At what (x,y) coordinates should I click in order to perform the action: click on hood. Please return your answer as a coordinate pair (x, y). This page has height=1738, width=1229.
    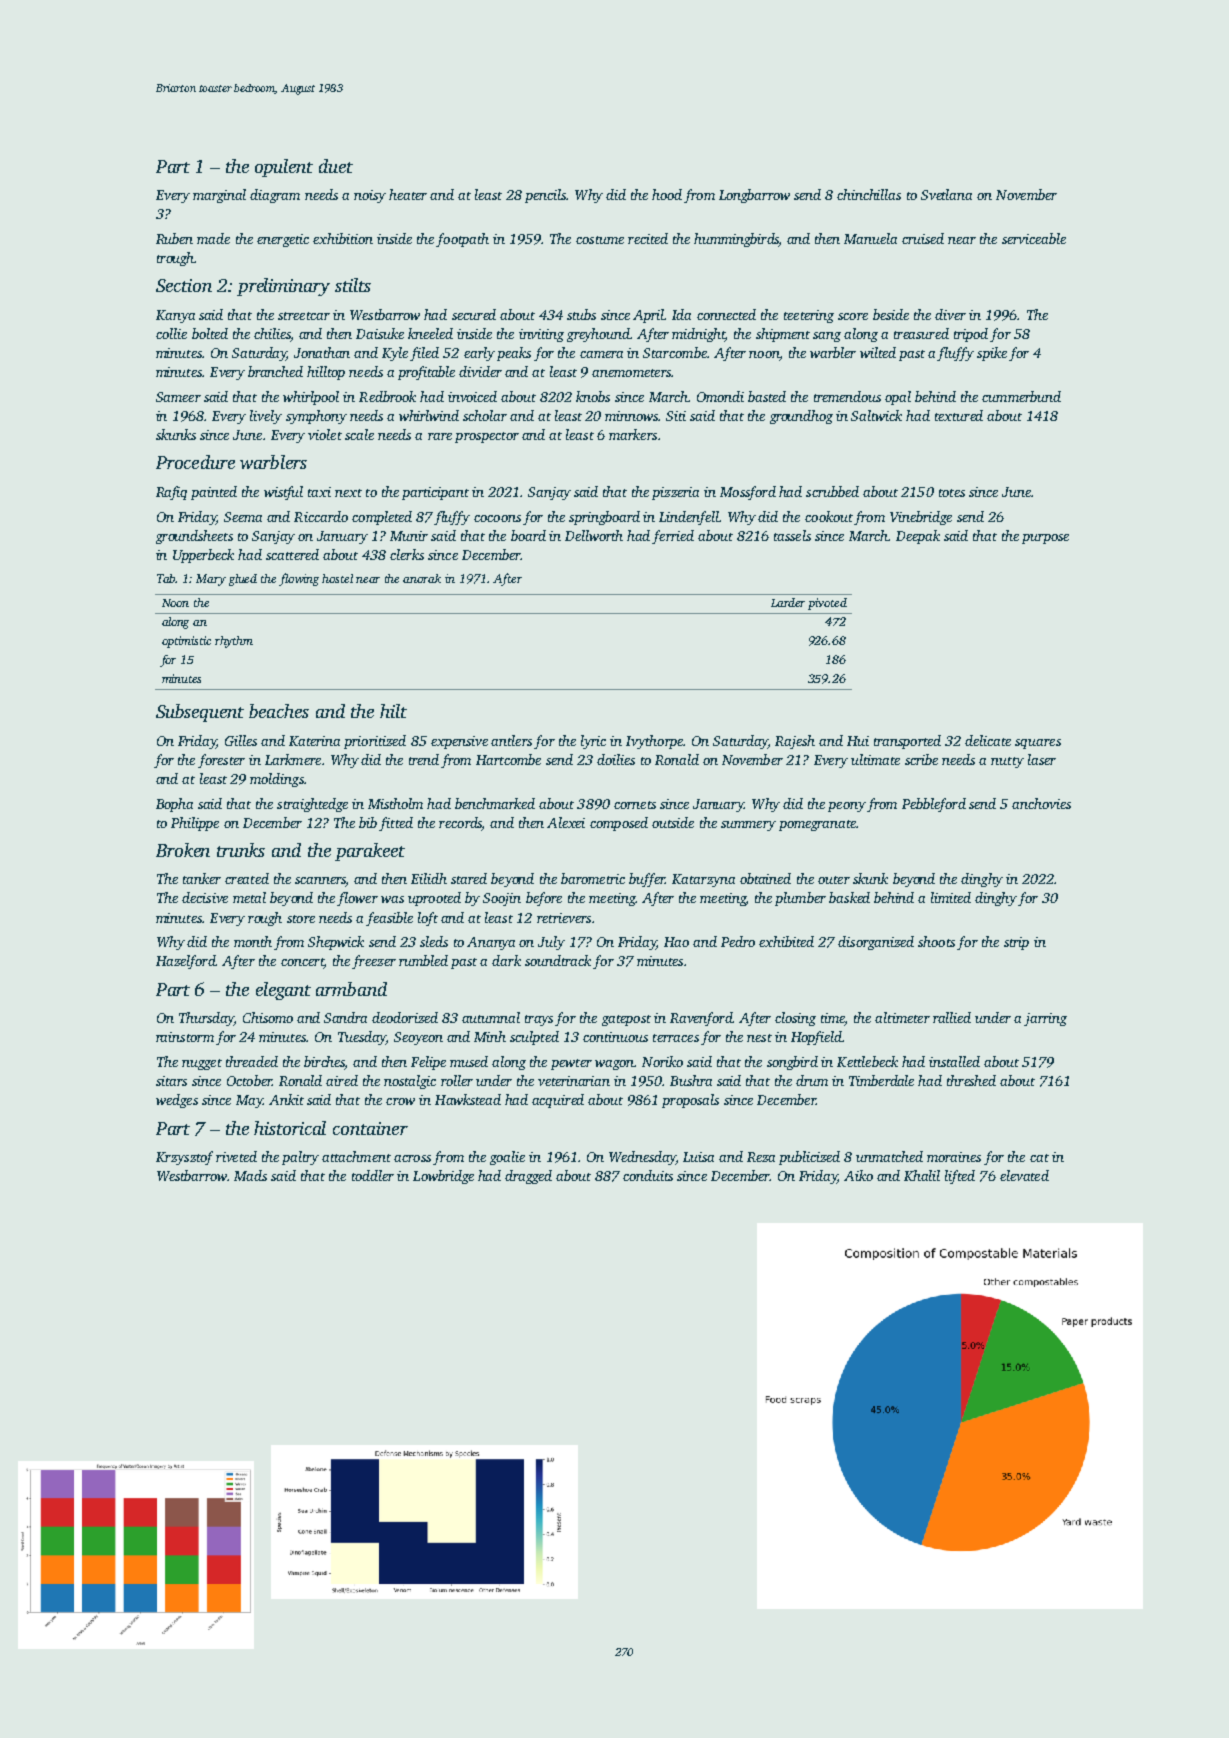
    Looking at the image, I should click on (667, 194).
